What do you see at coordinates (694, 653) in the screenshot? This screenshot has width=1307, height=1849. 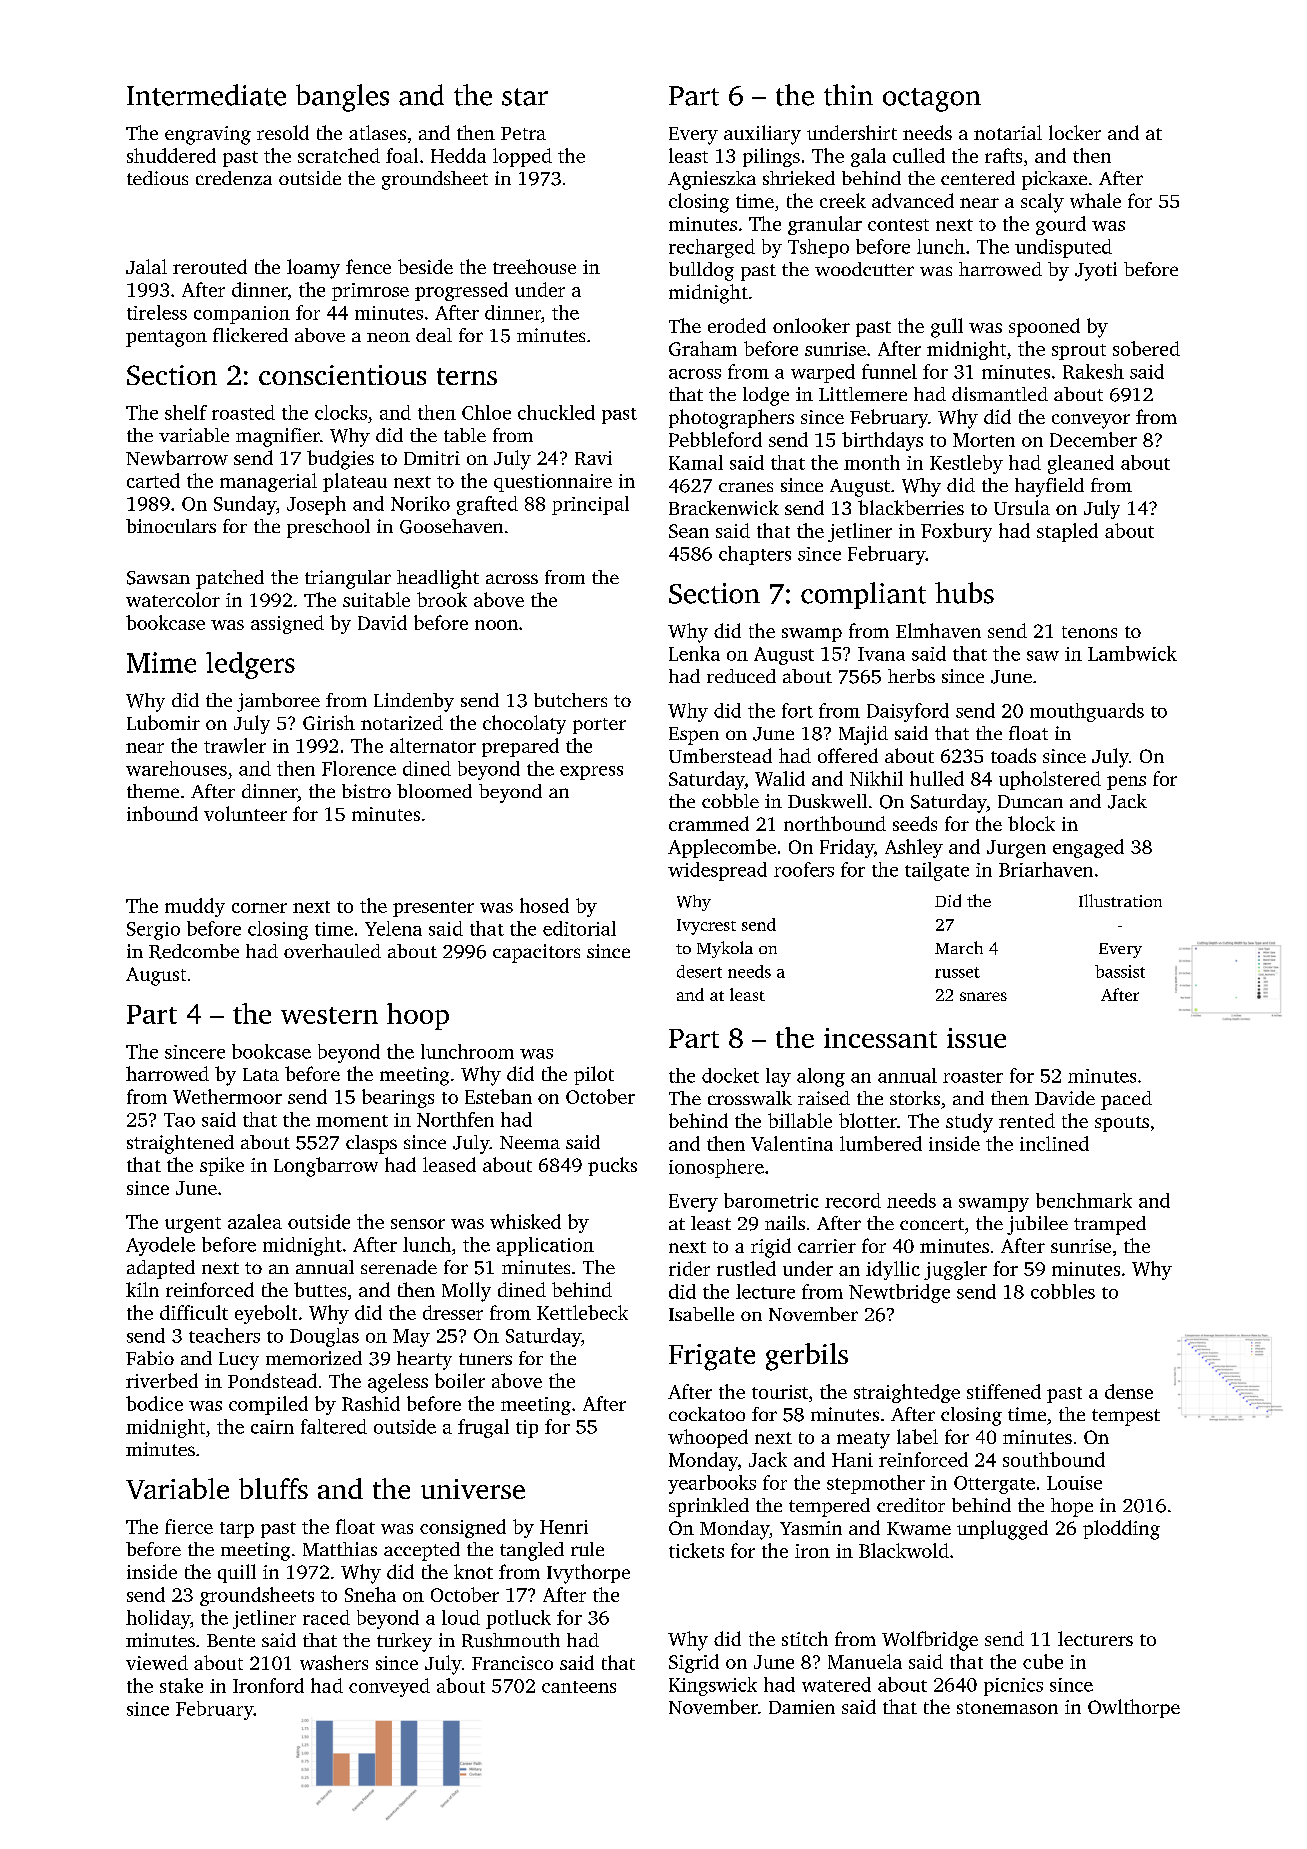 I see `Lenka` at bounding box center [694, 653].
